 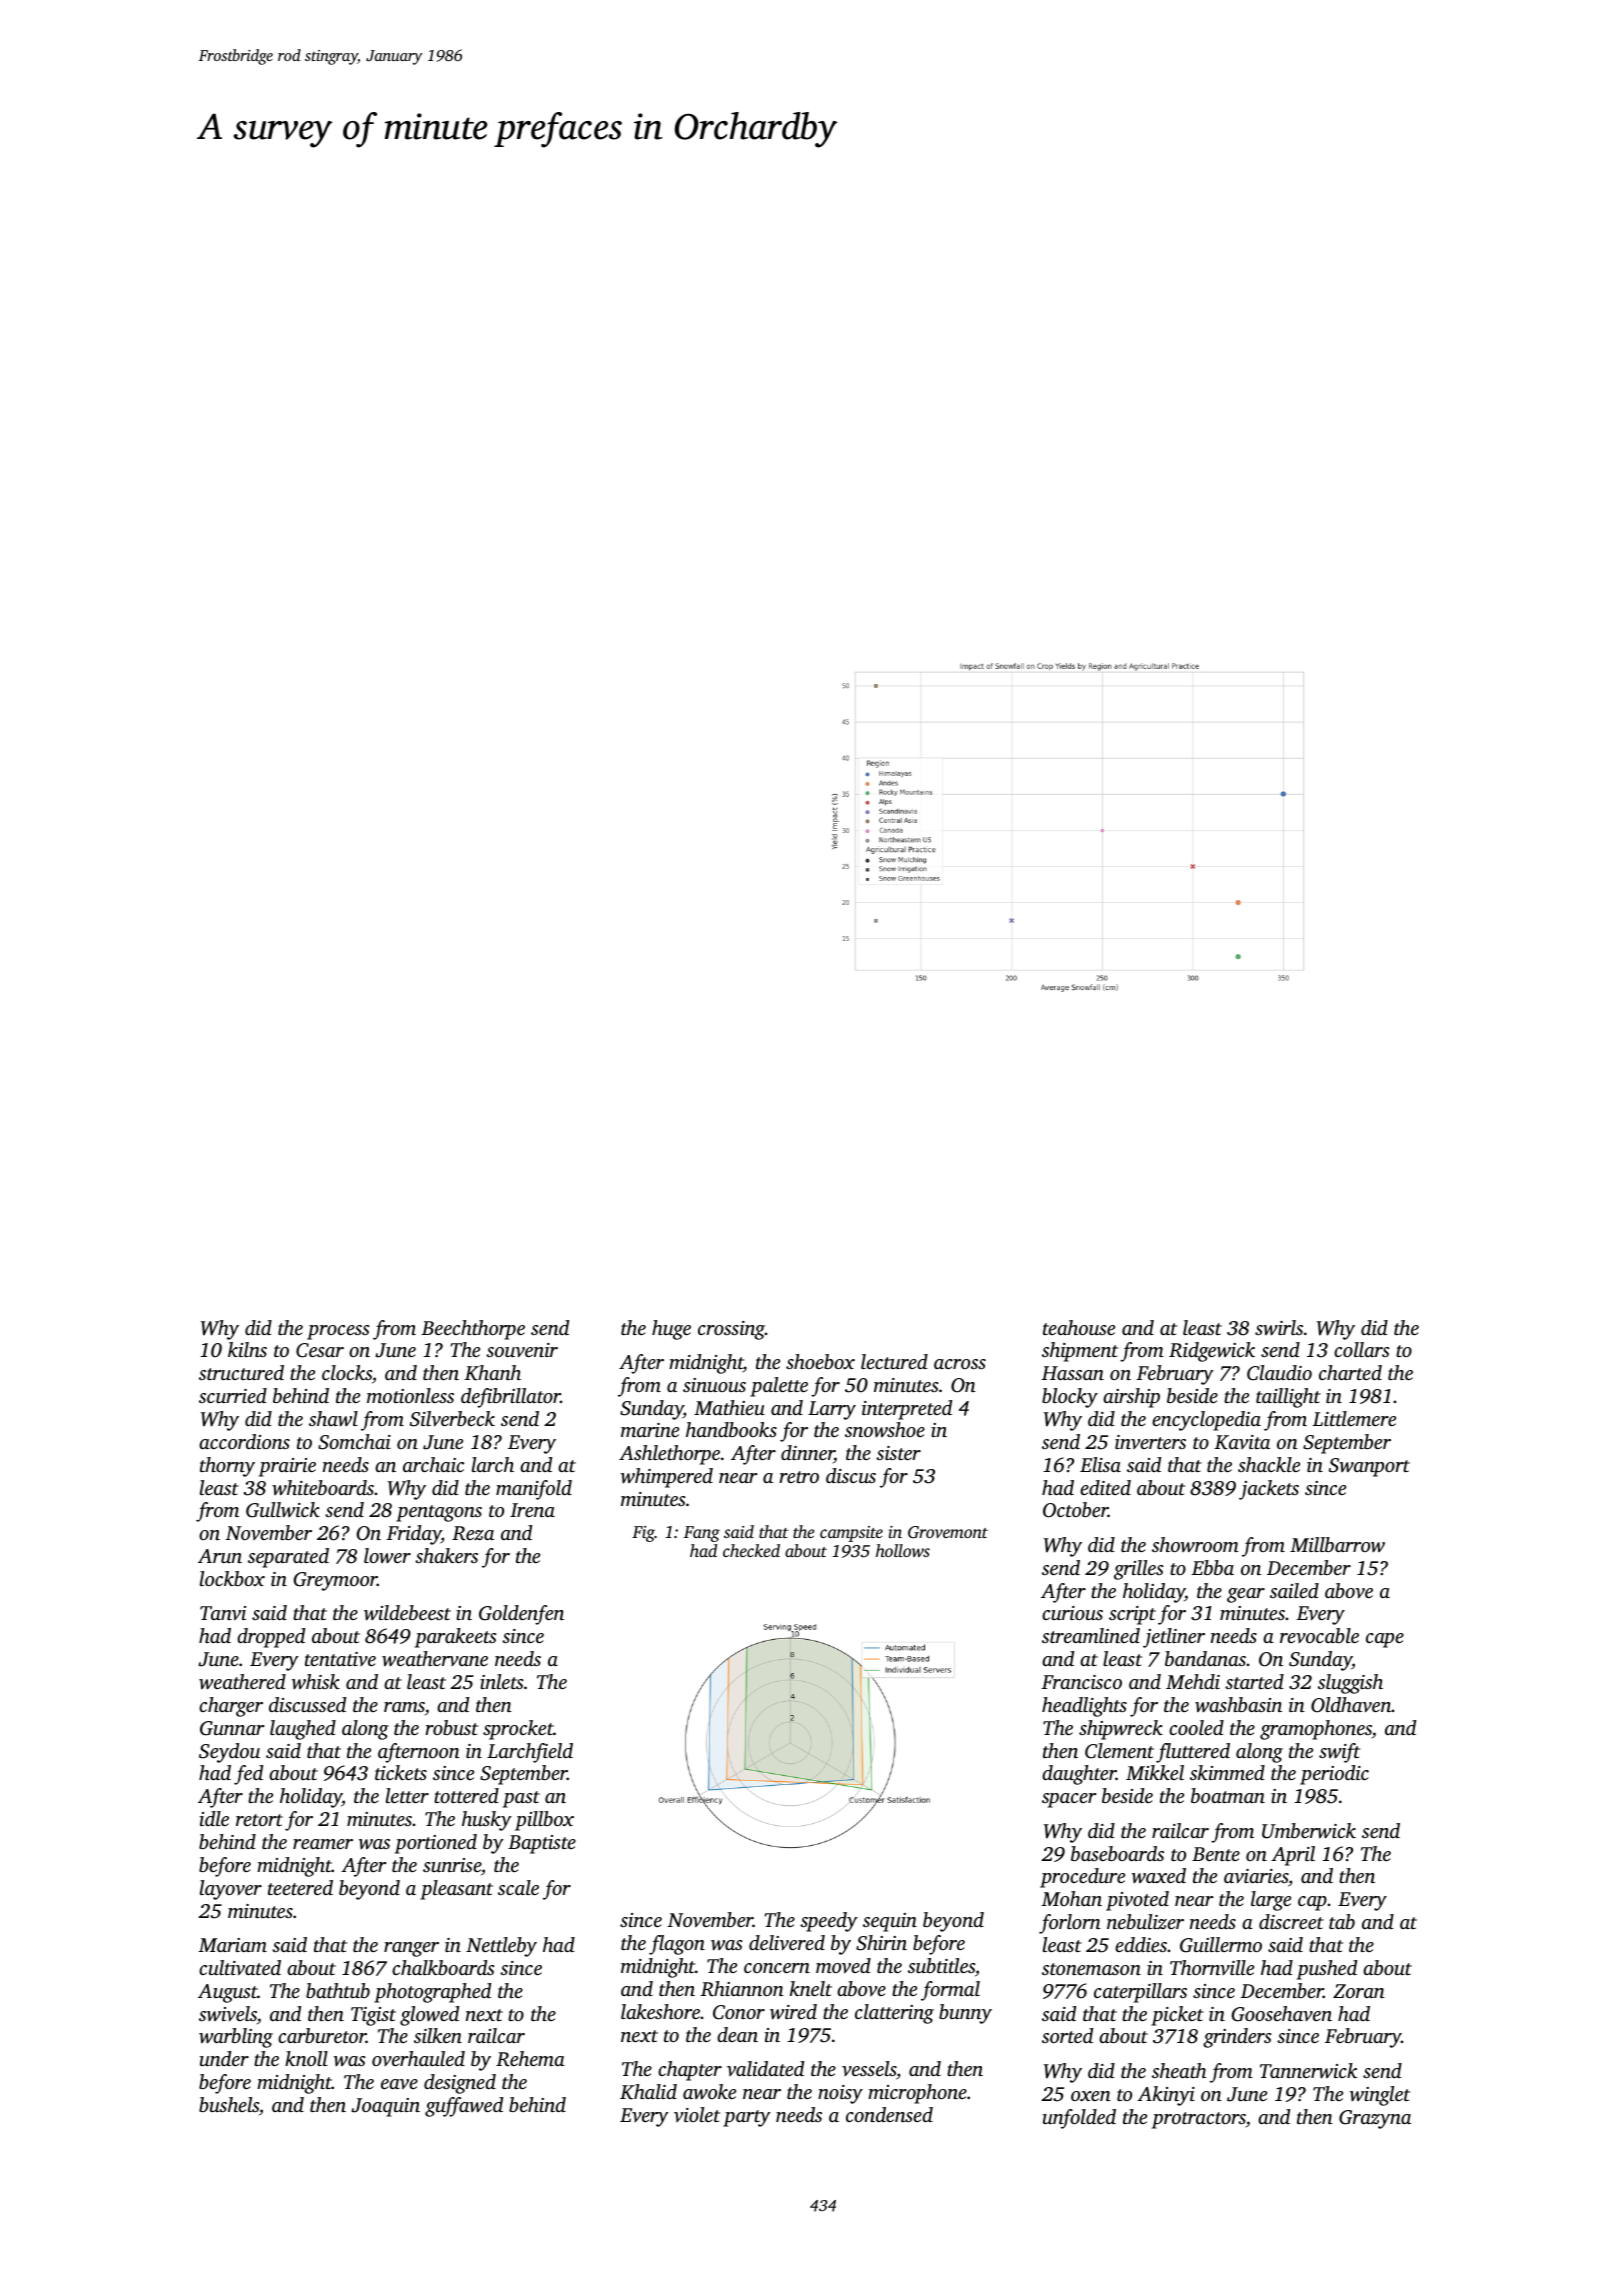 I want to click on delivered, so click(x=787, y=1942).
